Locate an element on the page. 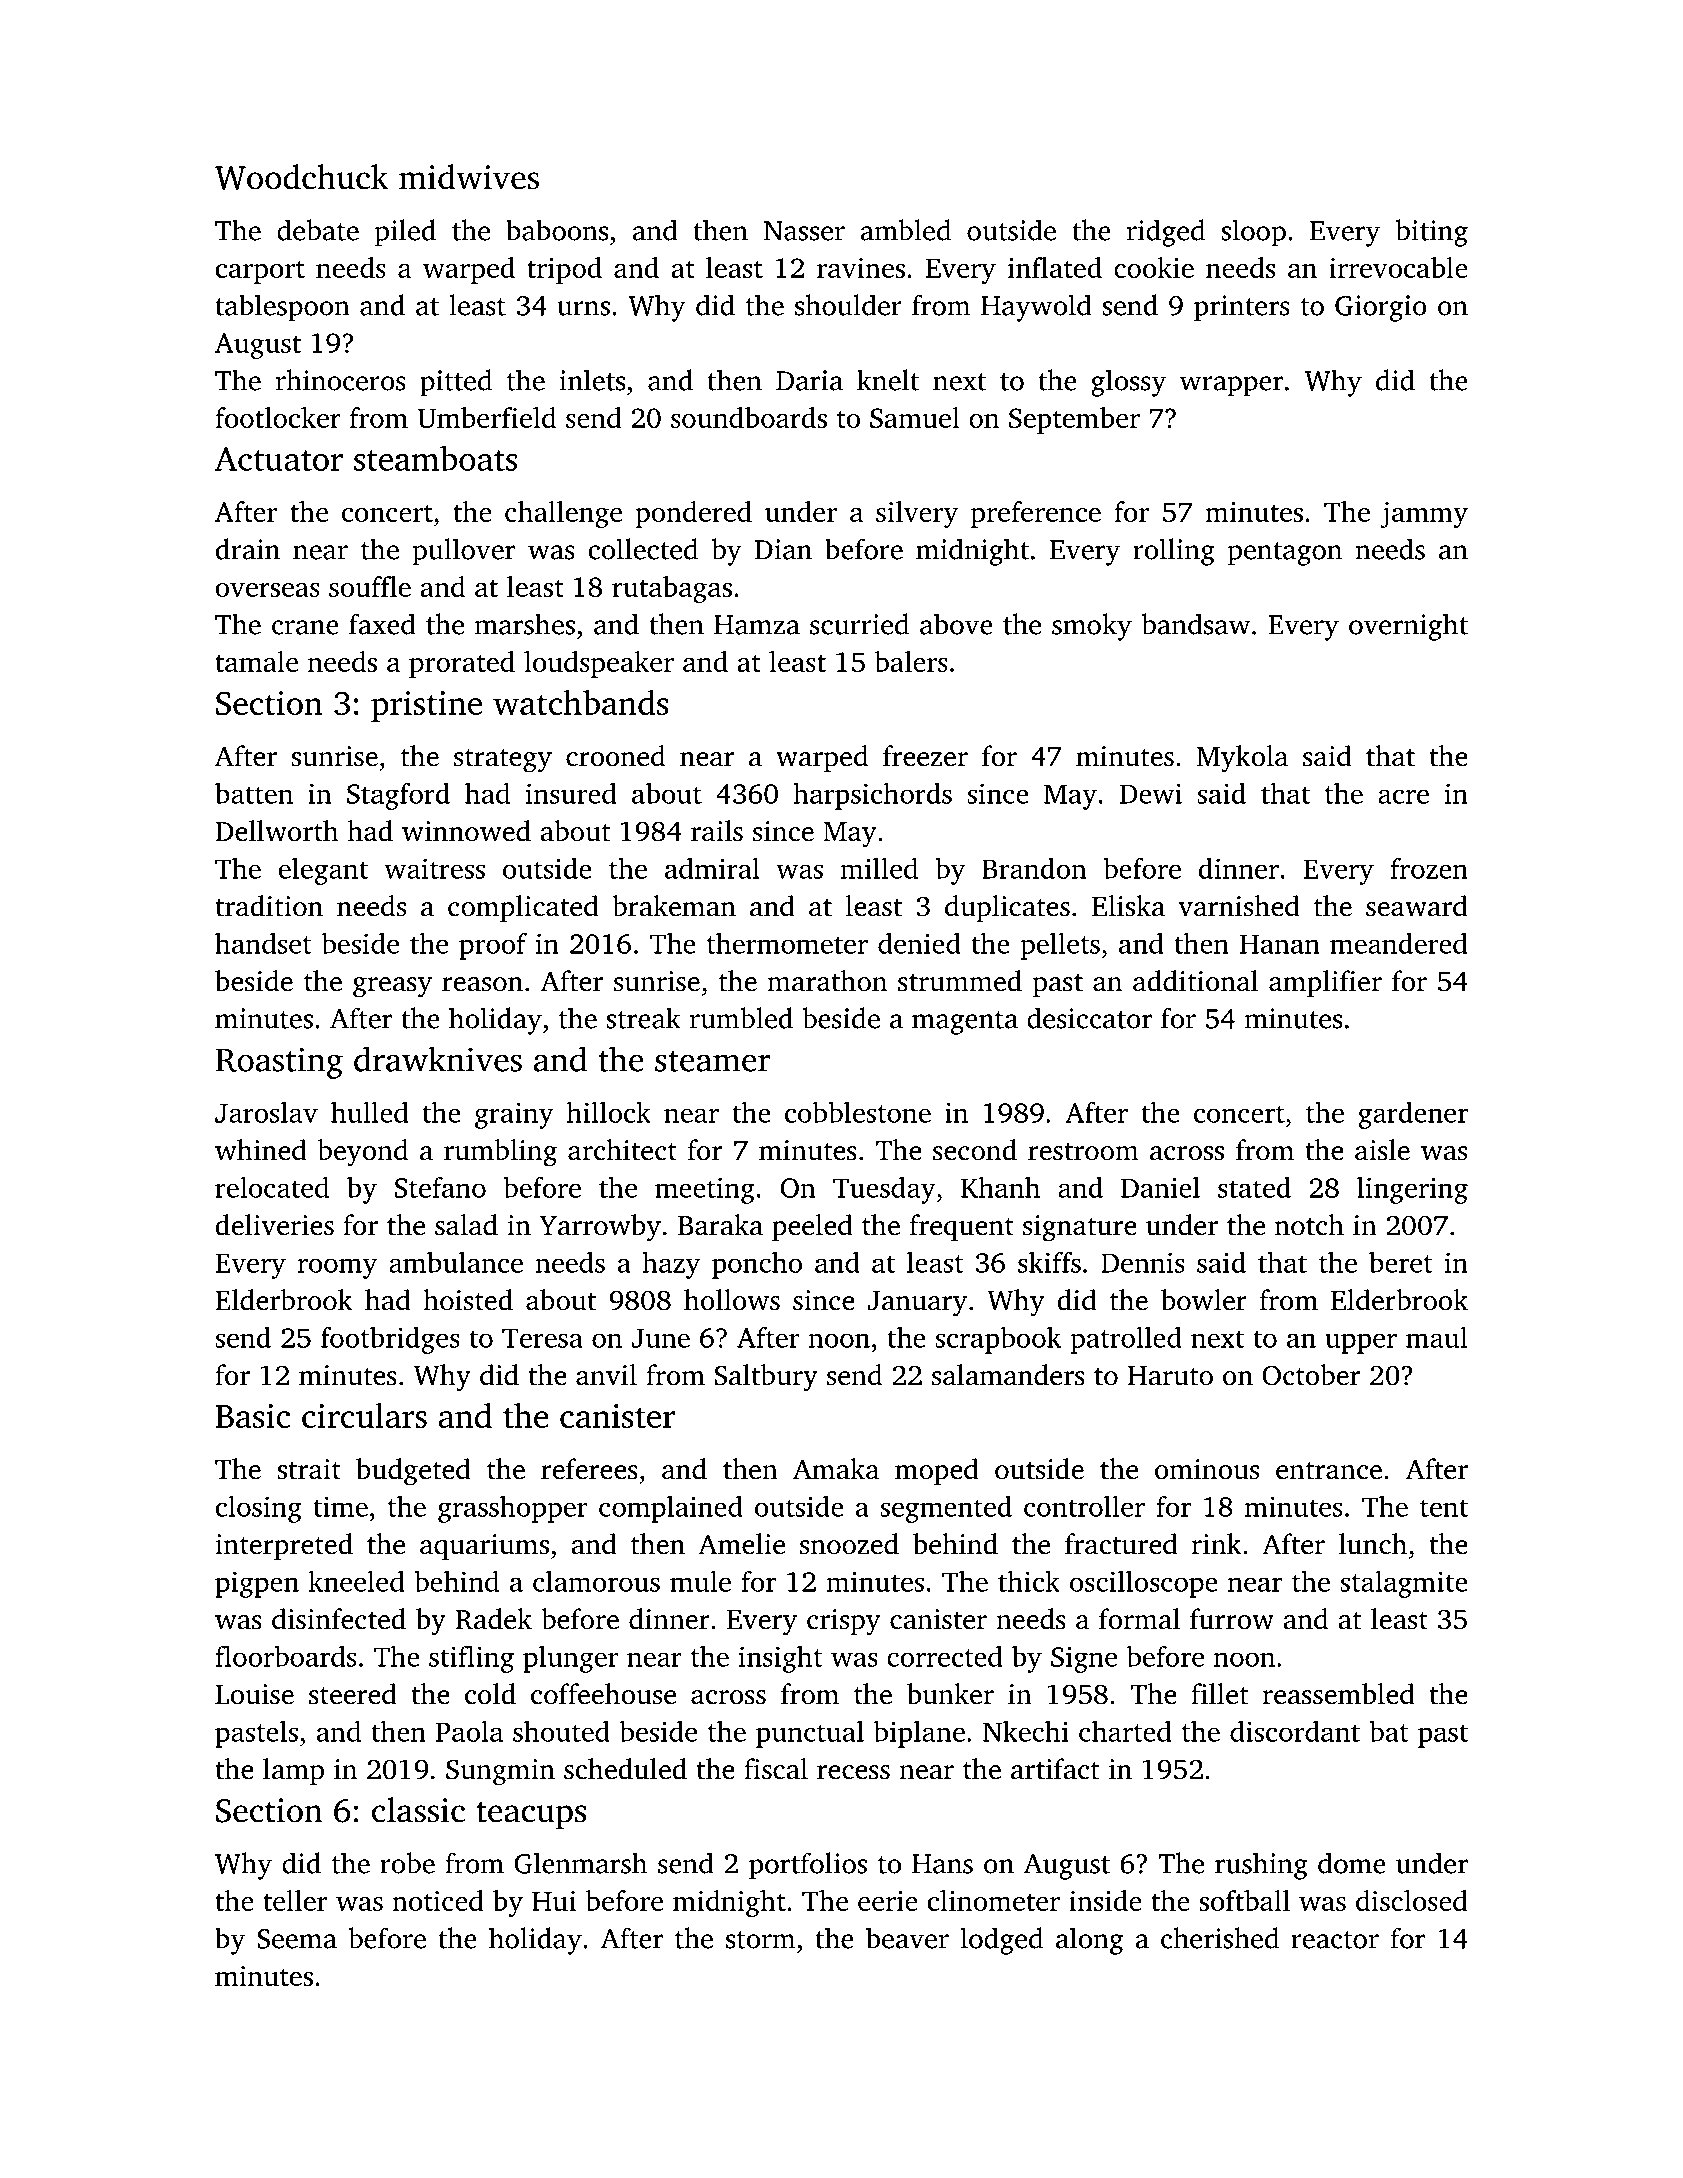 This document has height=2178, width=1683. noticed is located at coordinates (438, 1900).
